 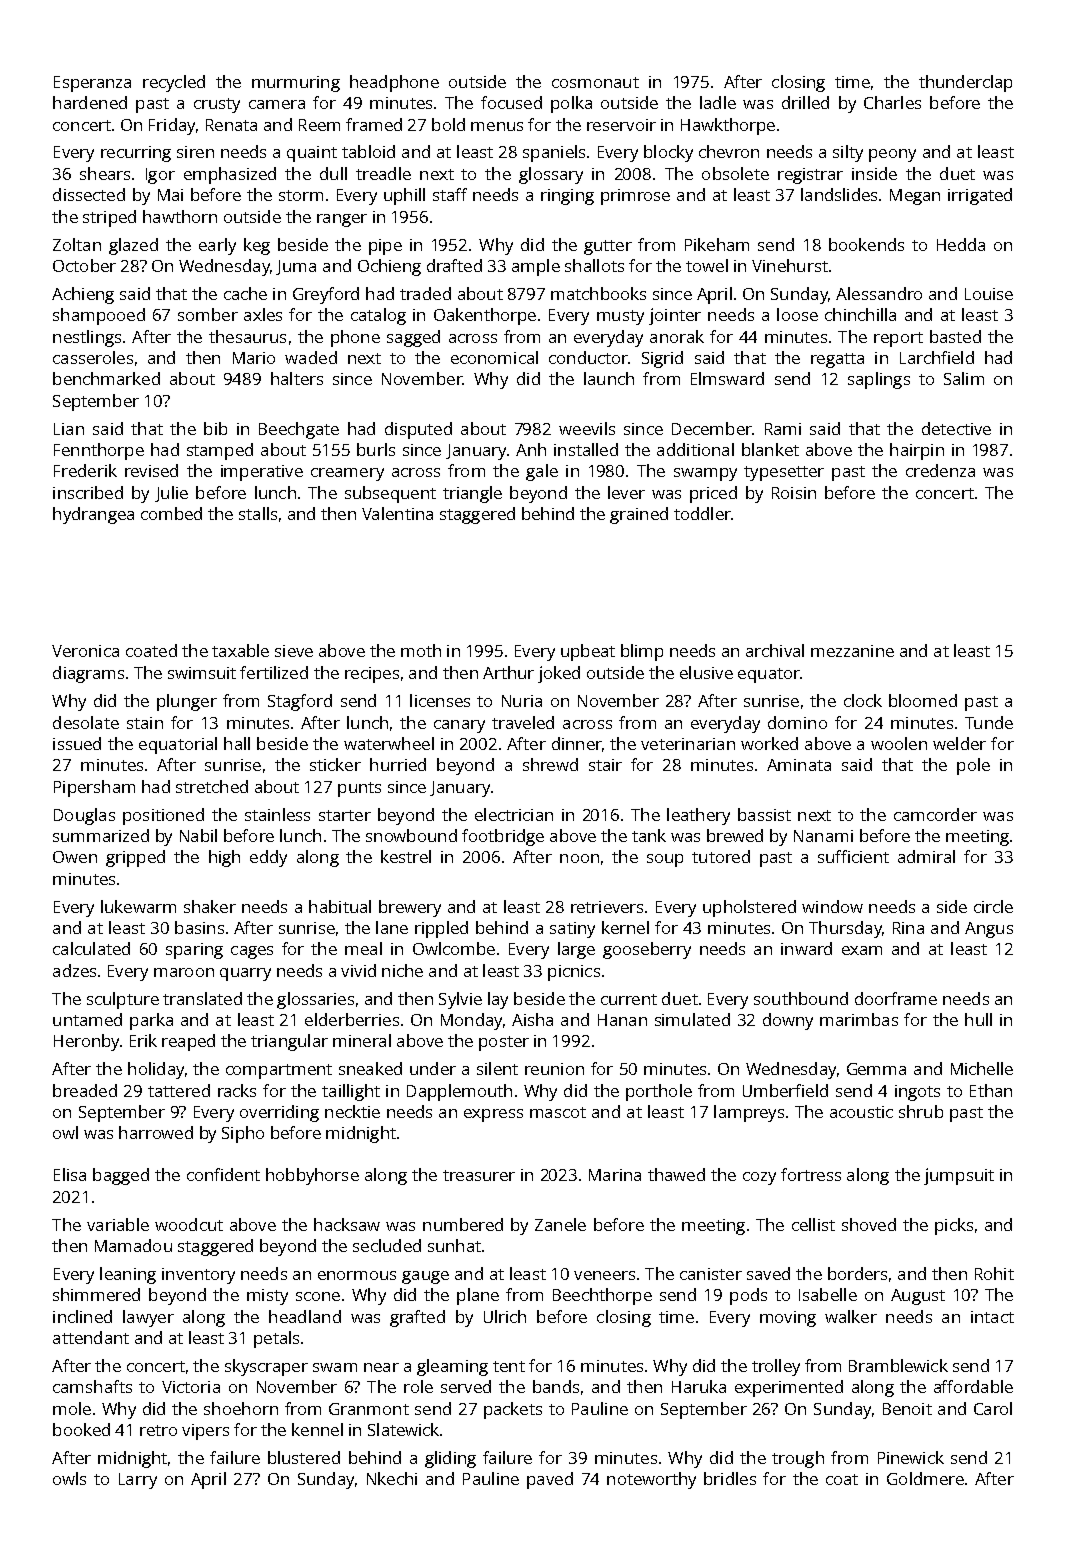 What do you see at coordinates (560, 1224) in the screenshot?
I see `Zanele` at bounding box center [560, 1224].
